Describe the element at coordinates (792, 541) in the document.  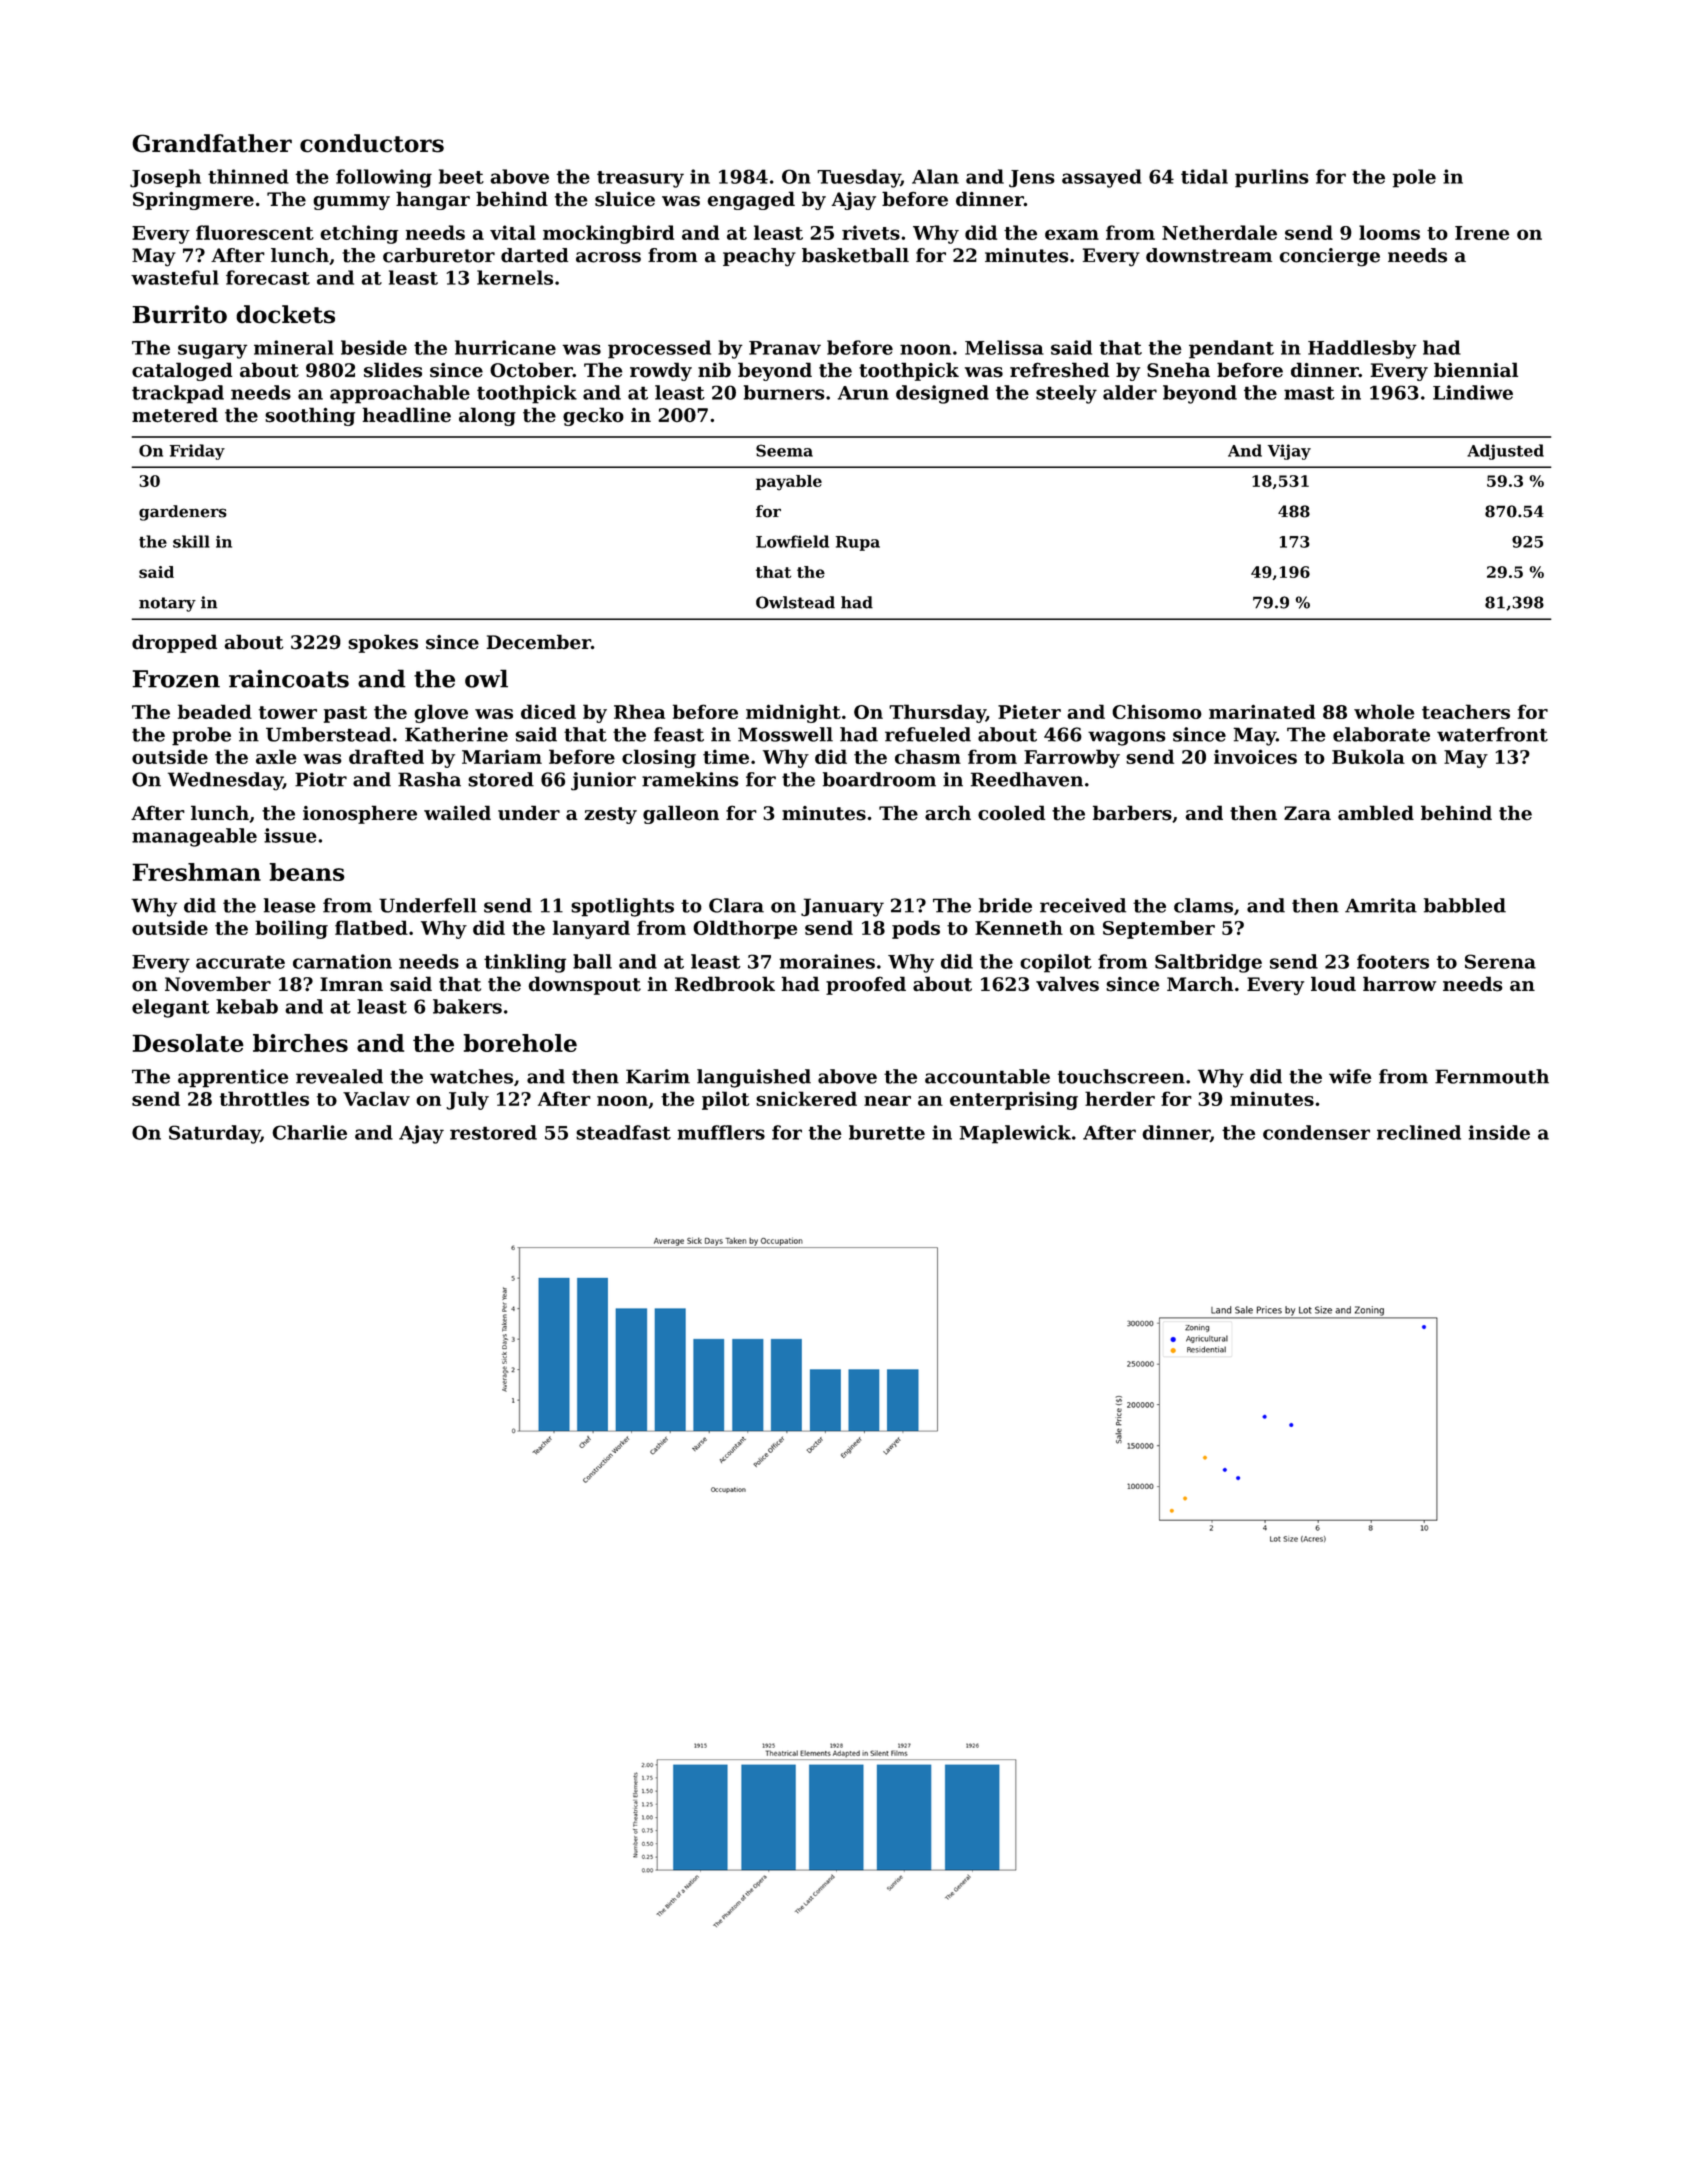
I see `Lowfield` at that location.
